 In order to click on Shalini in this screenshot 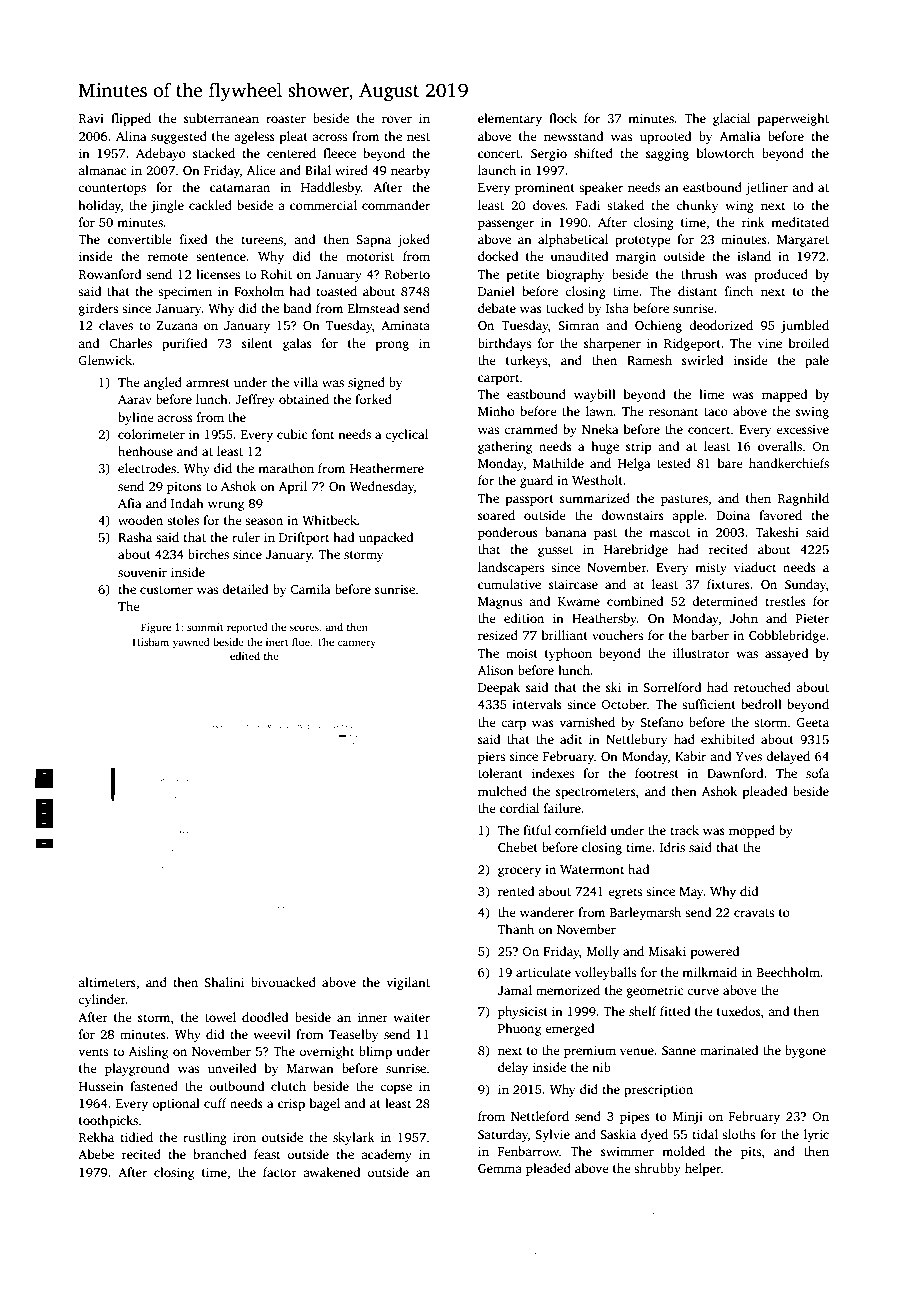, I will do `click(224, 982)`.
